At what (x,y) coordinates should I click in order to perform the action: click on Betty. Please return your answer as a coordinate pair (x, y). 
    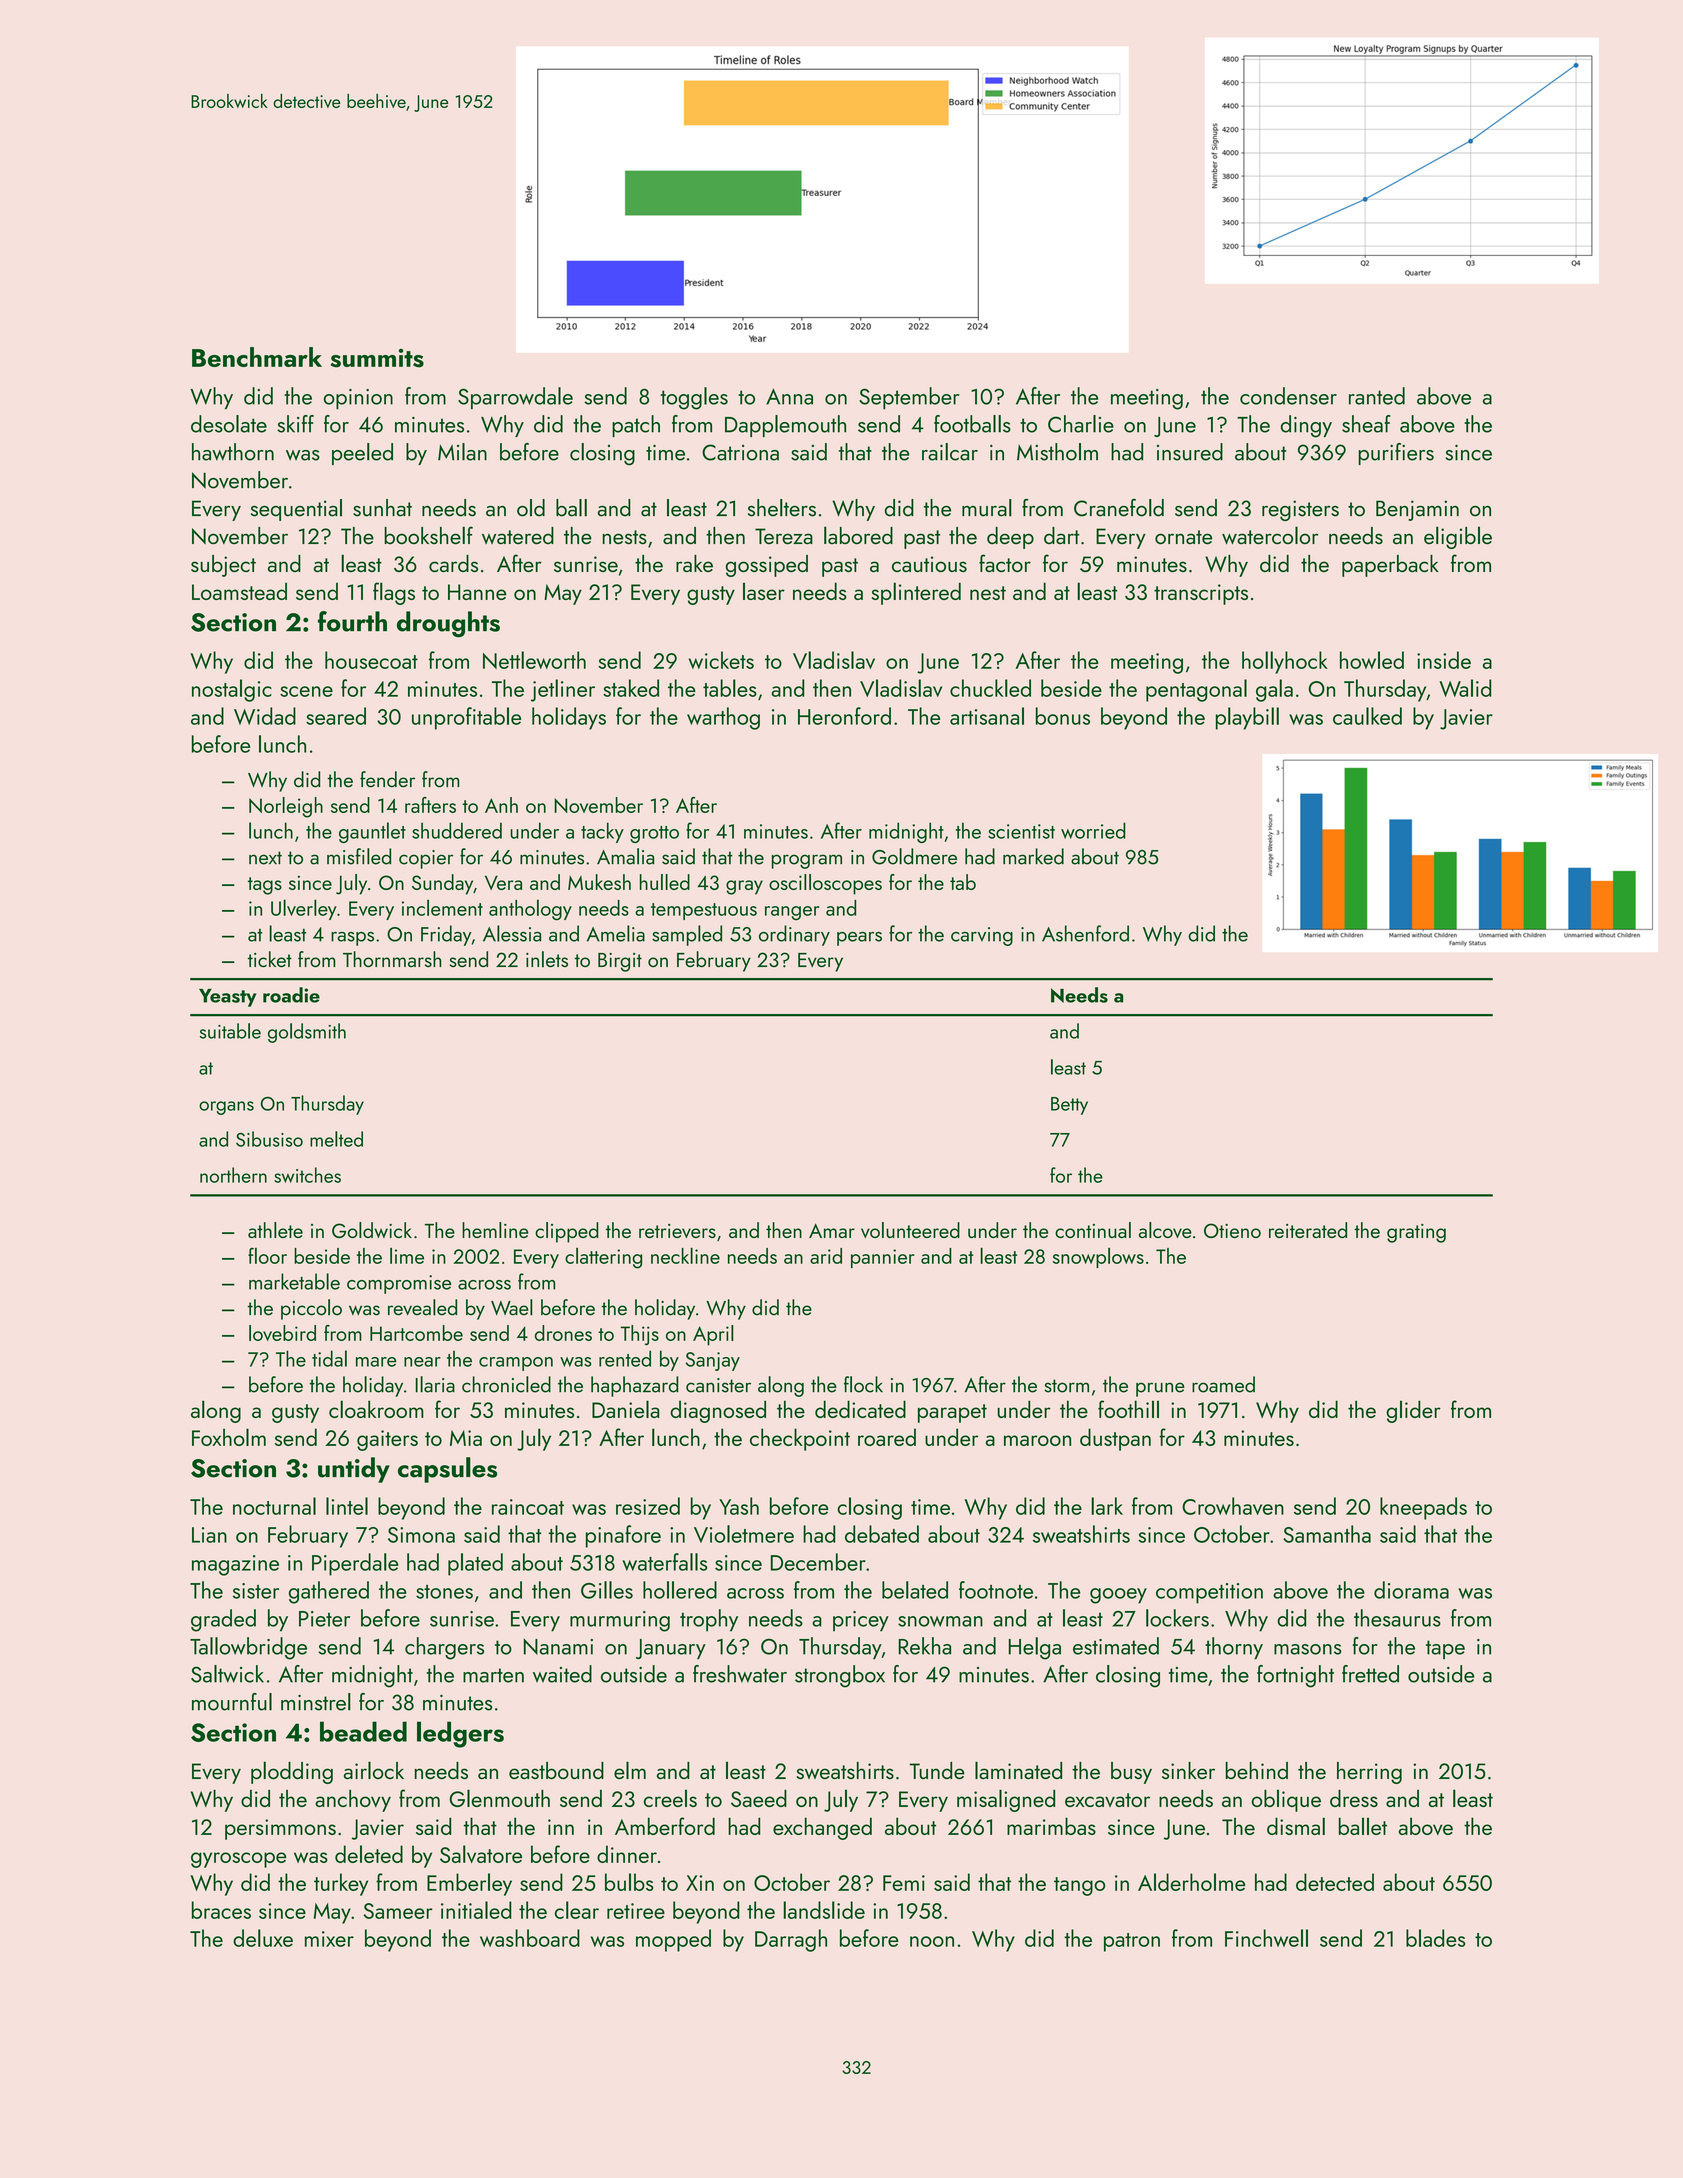
    Looking at the image, I should click on (1069, 1106).
